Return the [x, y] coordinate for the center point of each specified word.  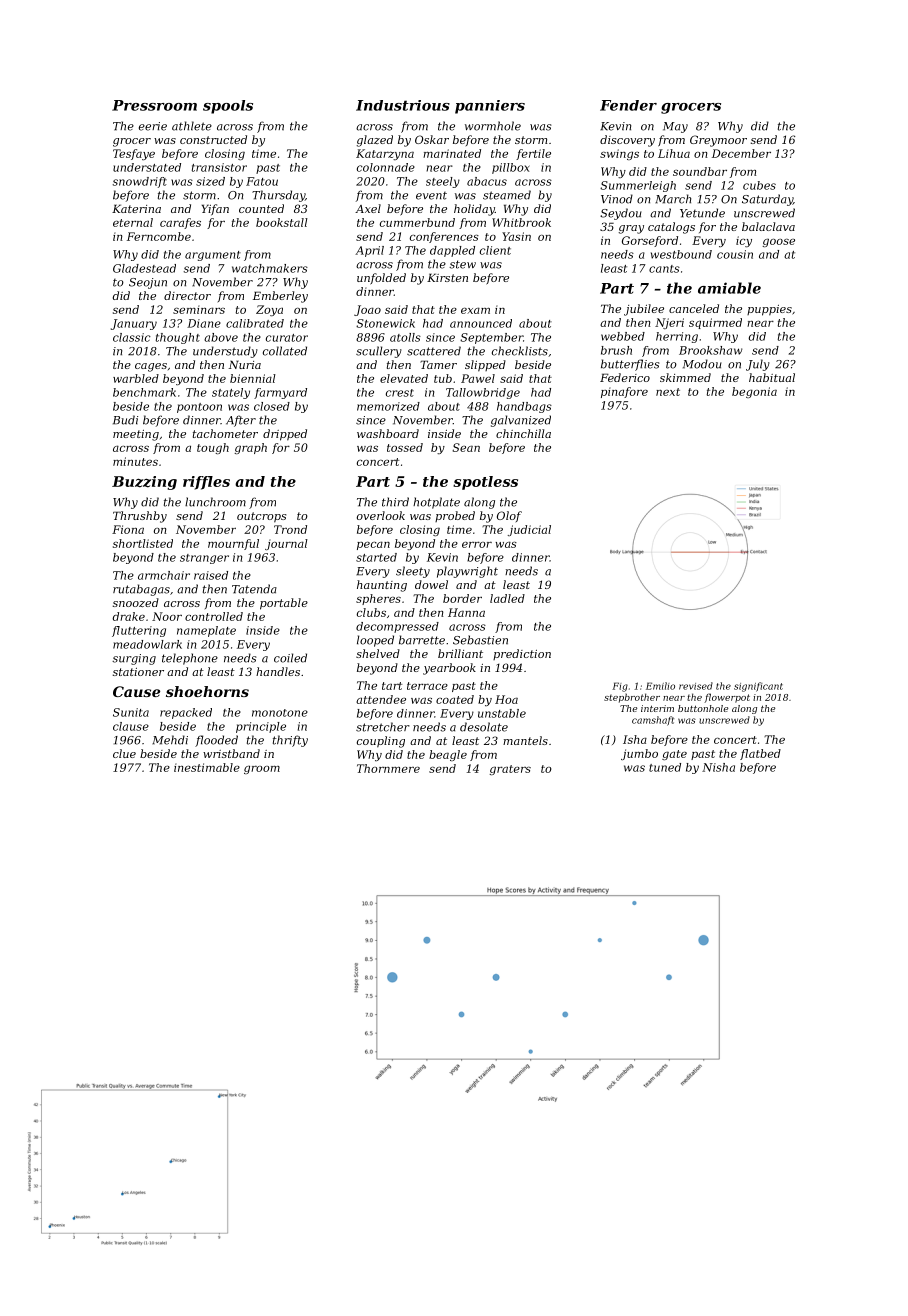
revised [696, 686]
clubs [371, 612]
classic [132, 337]
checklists [520, 351]
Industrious [403, 105]
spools [228, 107]
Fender [628, 105]
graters [510, 770]
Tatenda [254, 589]
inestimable [207, 767]
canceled [694, 308]
